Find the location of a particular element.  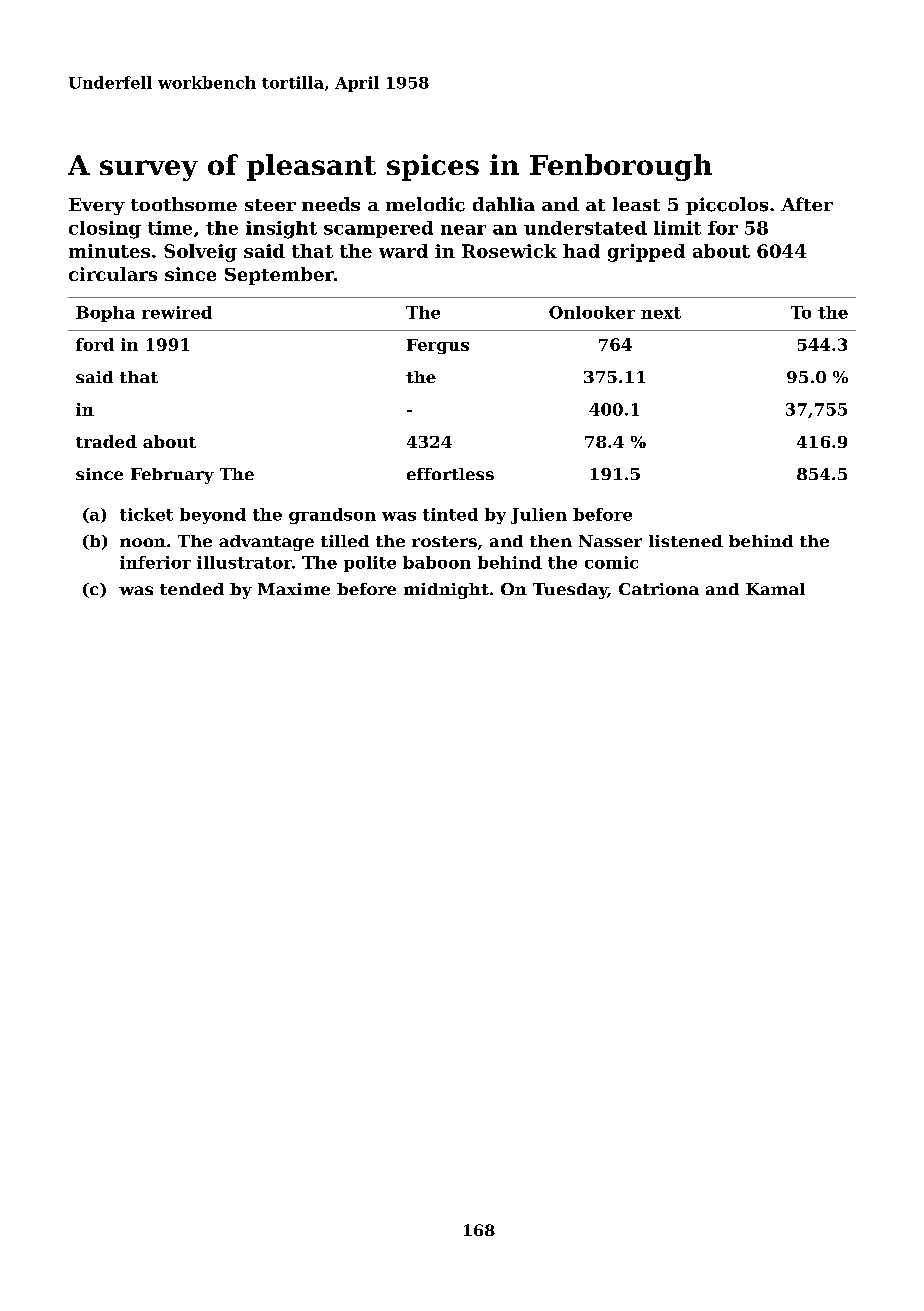

Onlooker is located at coordinates (592, 312).
